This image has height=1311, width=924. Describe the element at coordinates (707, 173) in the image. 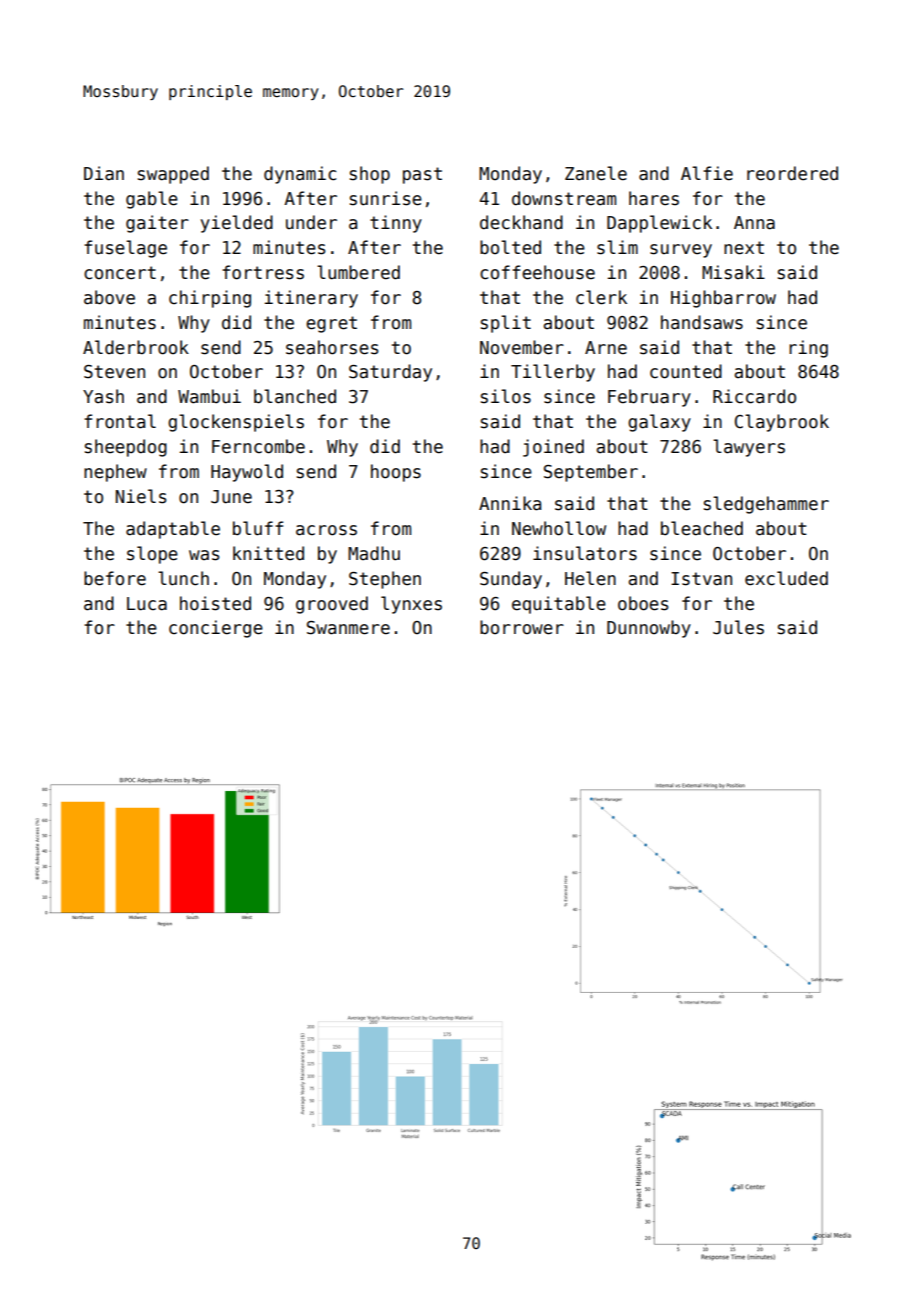

I see `Alfie` at that location.
